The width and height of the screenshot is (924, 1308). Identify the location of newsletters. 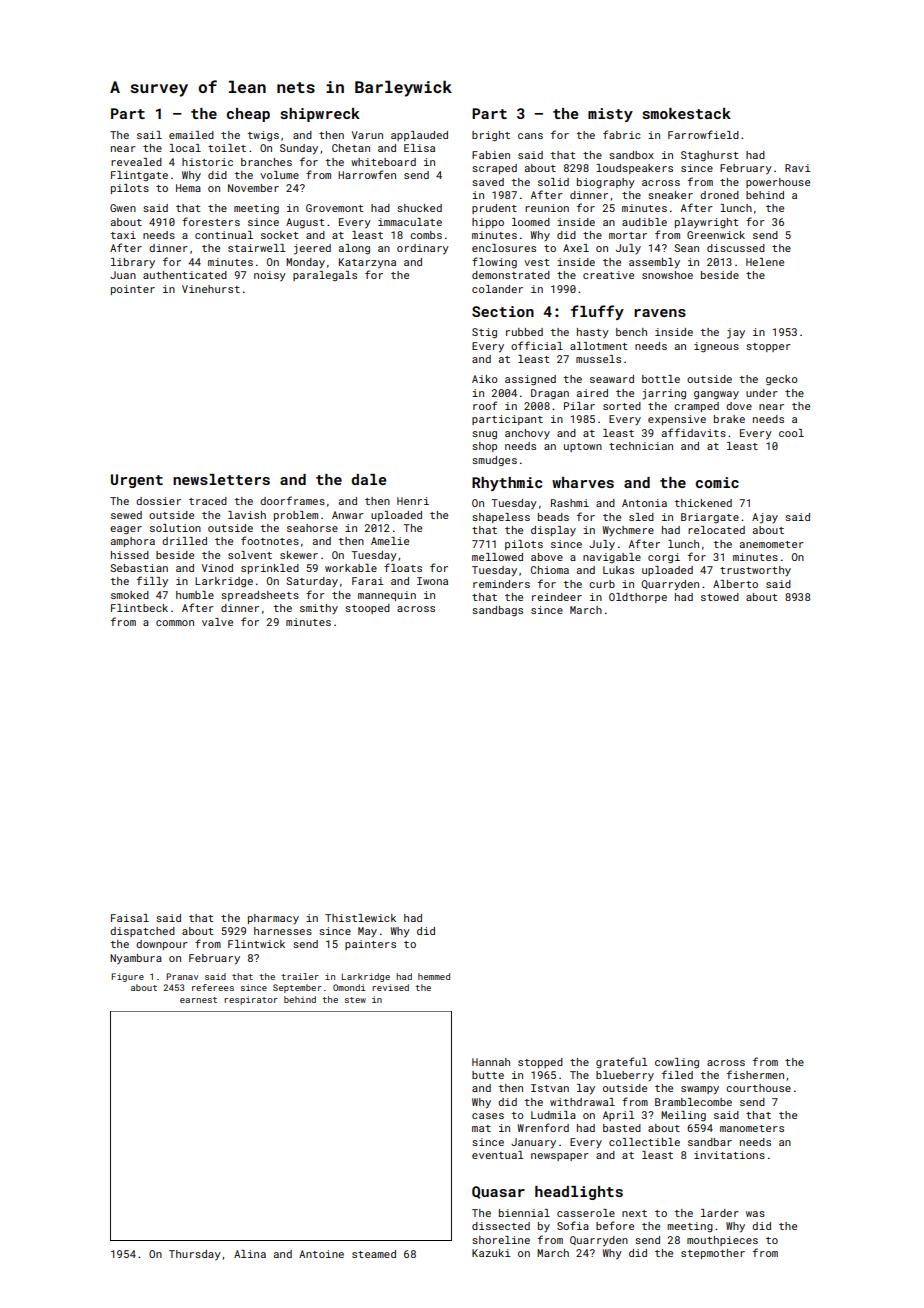
(221, 479).
